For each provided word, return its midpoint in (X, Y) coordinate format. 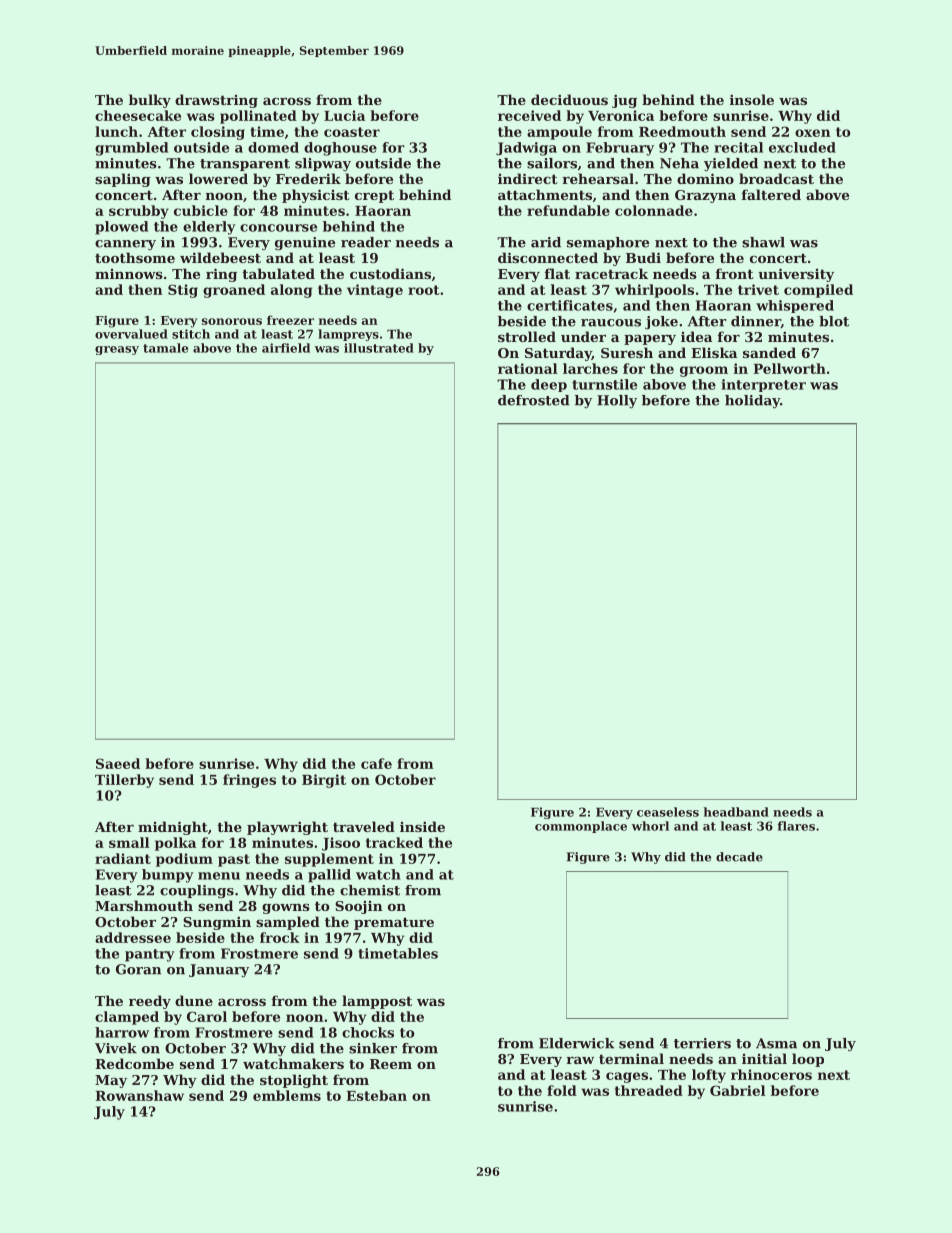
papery (650, 340)
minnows (129, 274)
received (529, 115)
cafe (376, 763)
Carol (207, 1016)
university (796, 275)
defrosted (534, 400)
